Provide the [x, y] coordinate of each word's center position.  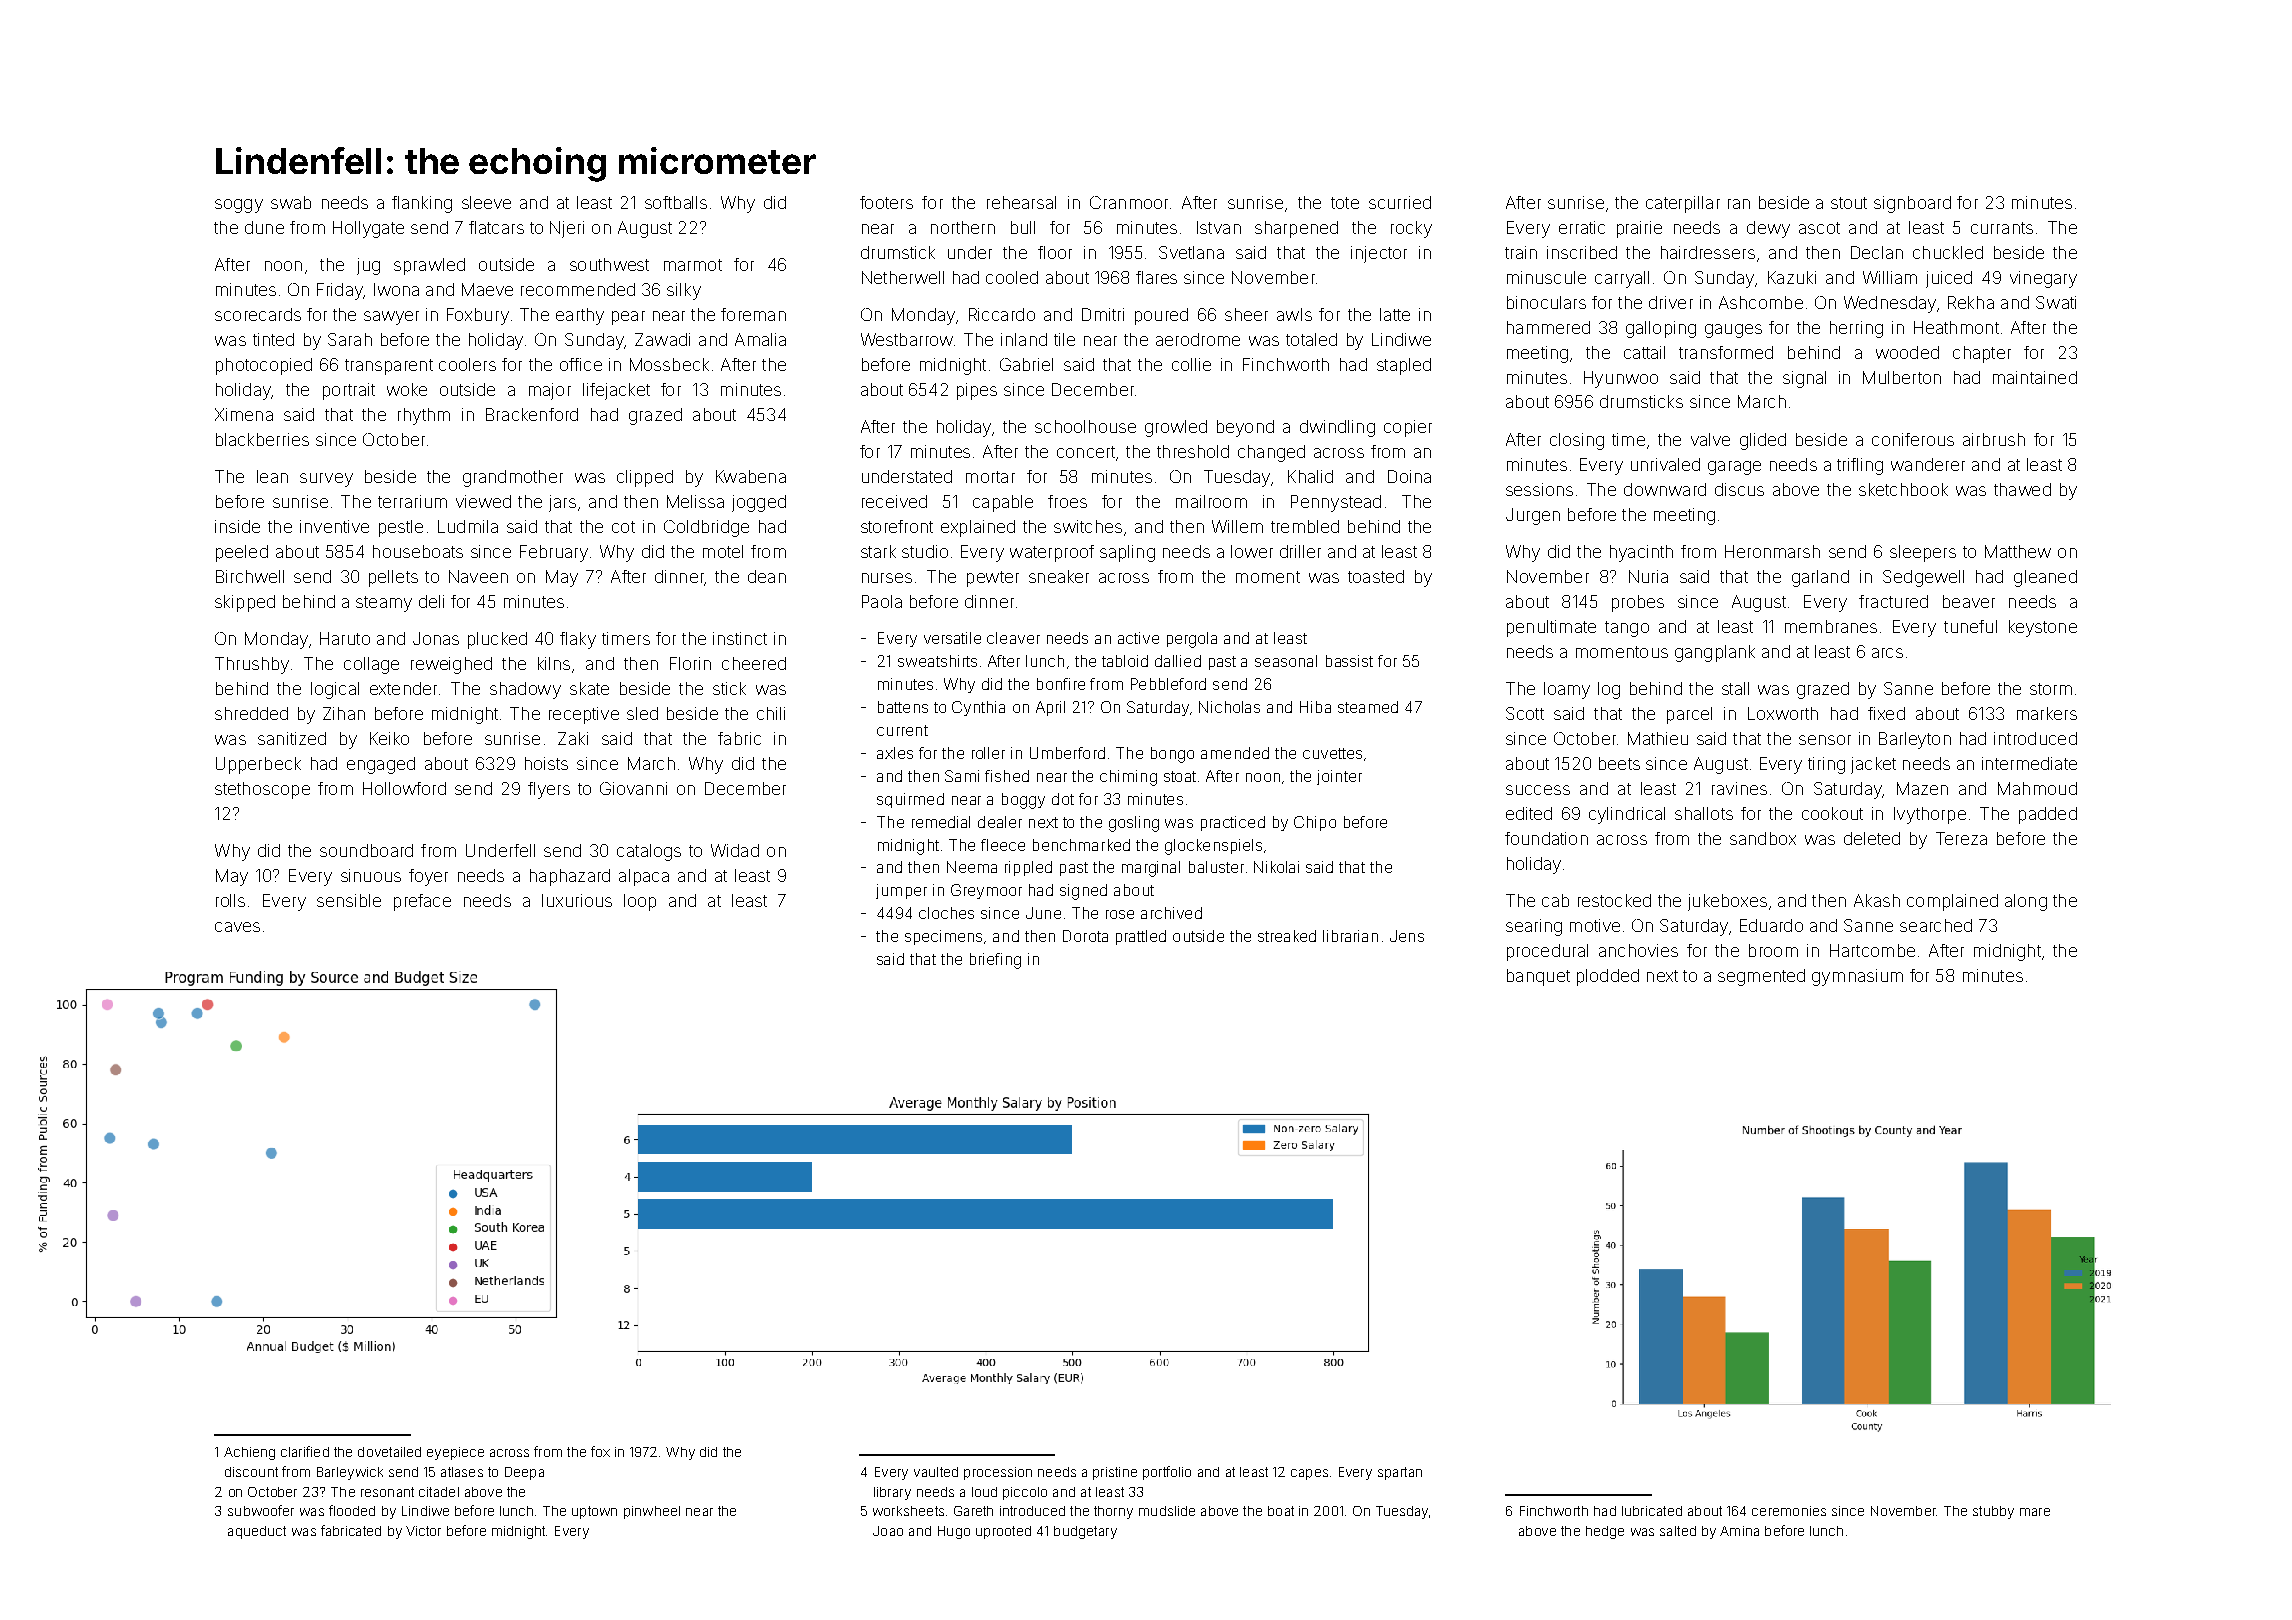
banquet [1538, 977]
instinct [740, 638]
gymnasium [1857, 977]
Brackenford [532, 414]
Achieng [249, 1453]
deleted [1872, 838]
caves [237, 927]
